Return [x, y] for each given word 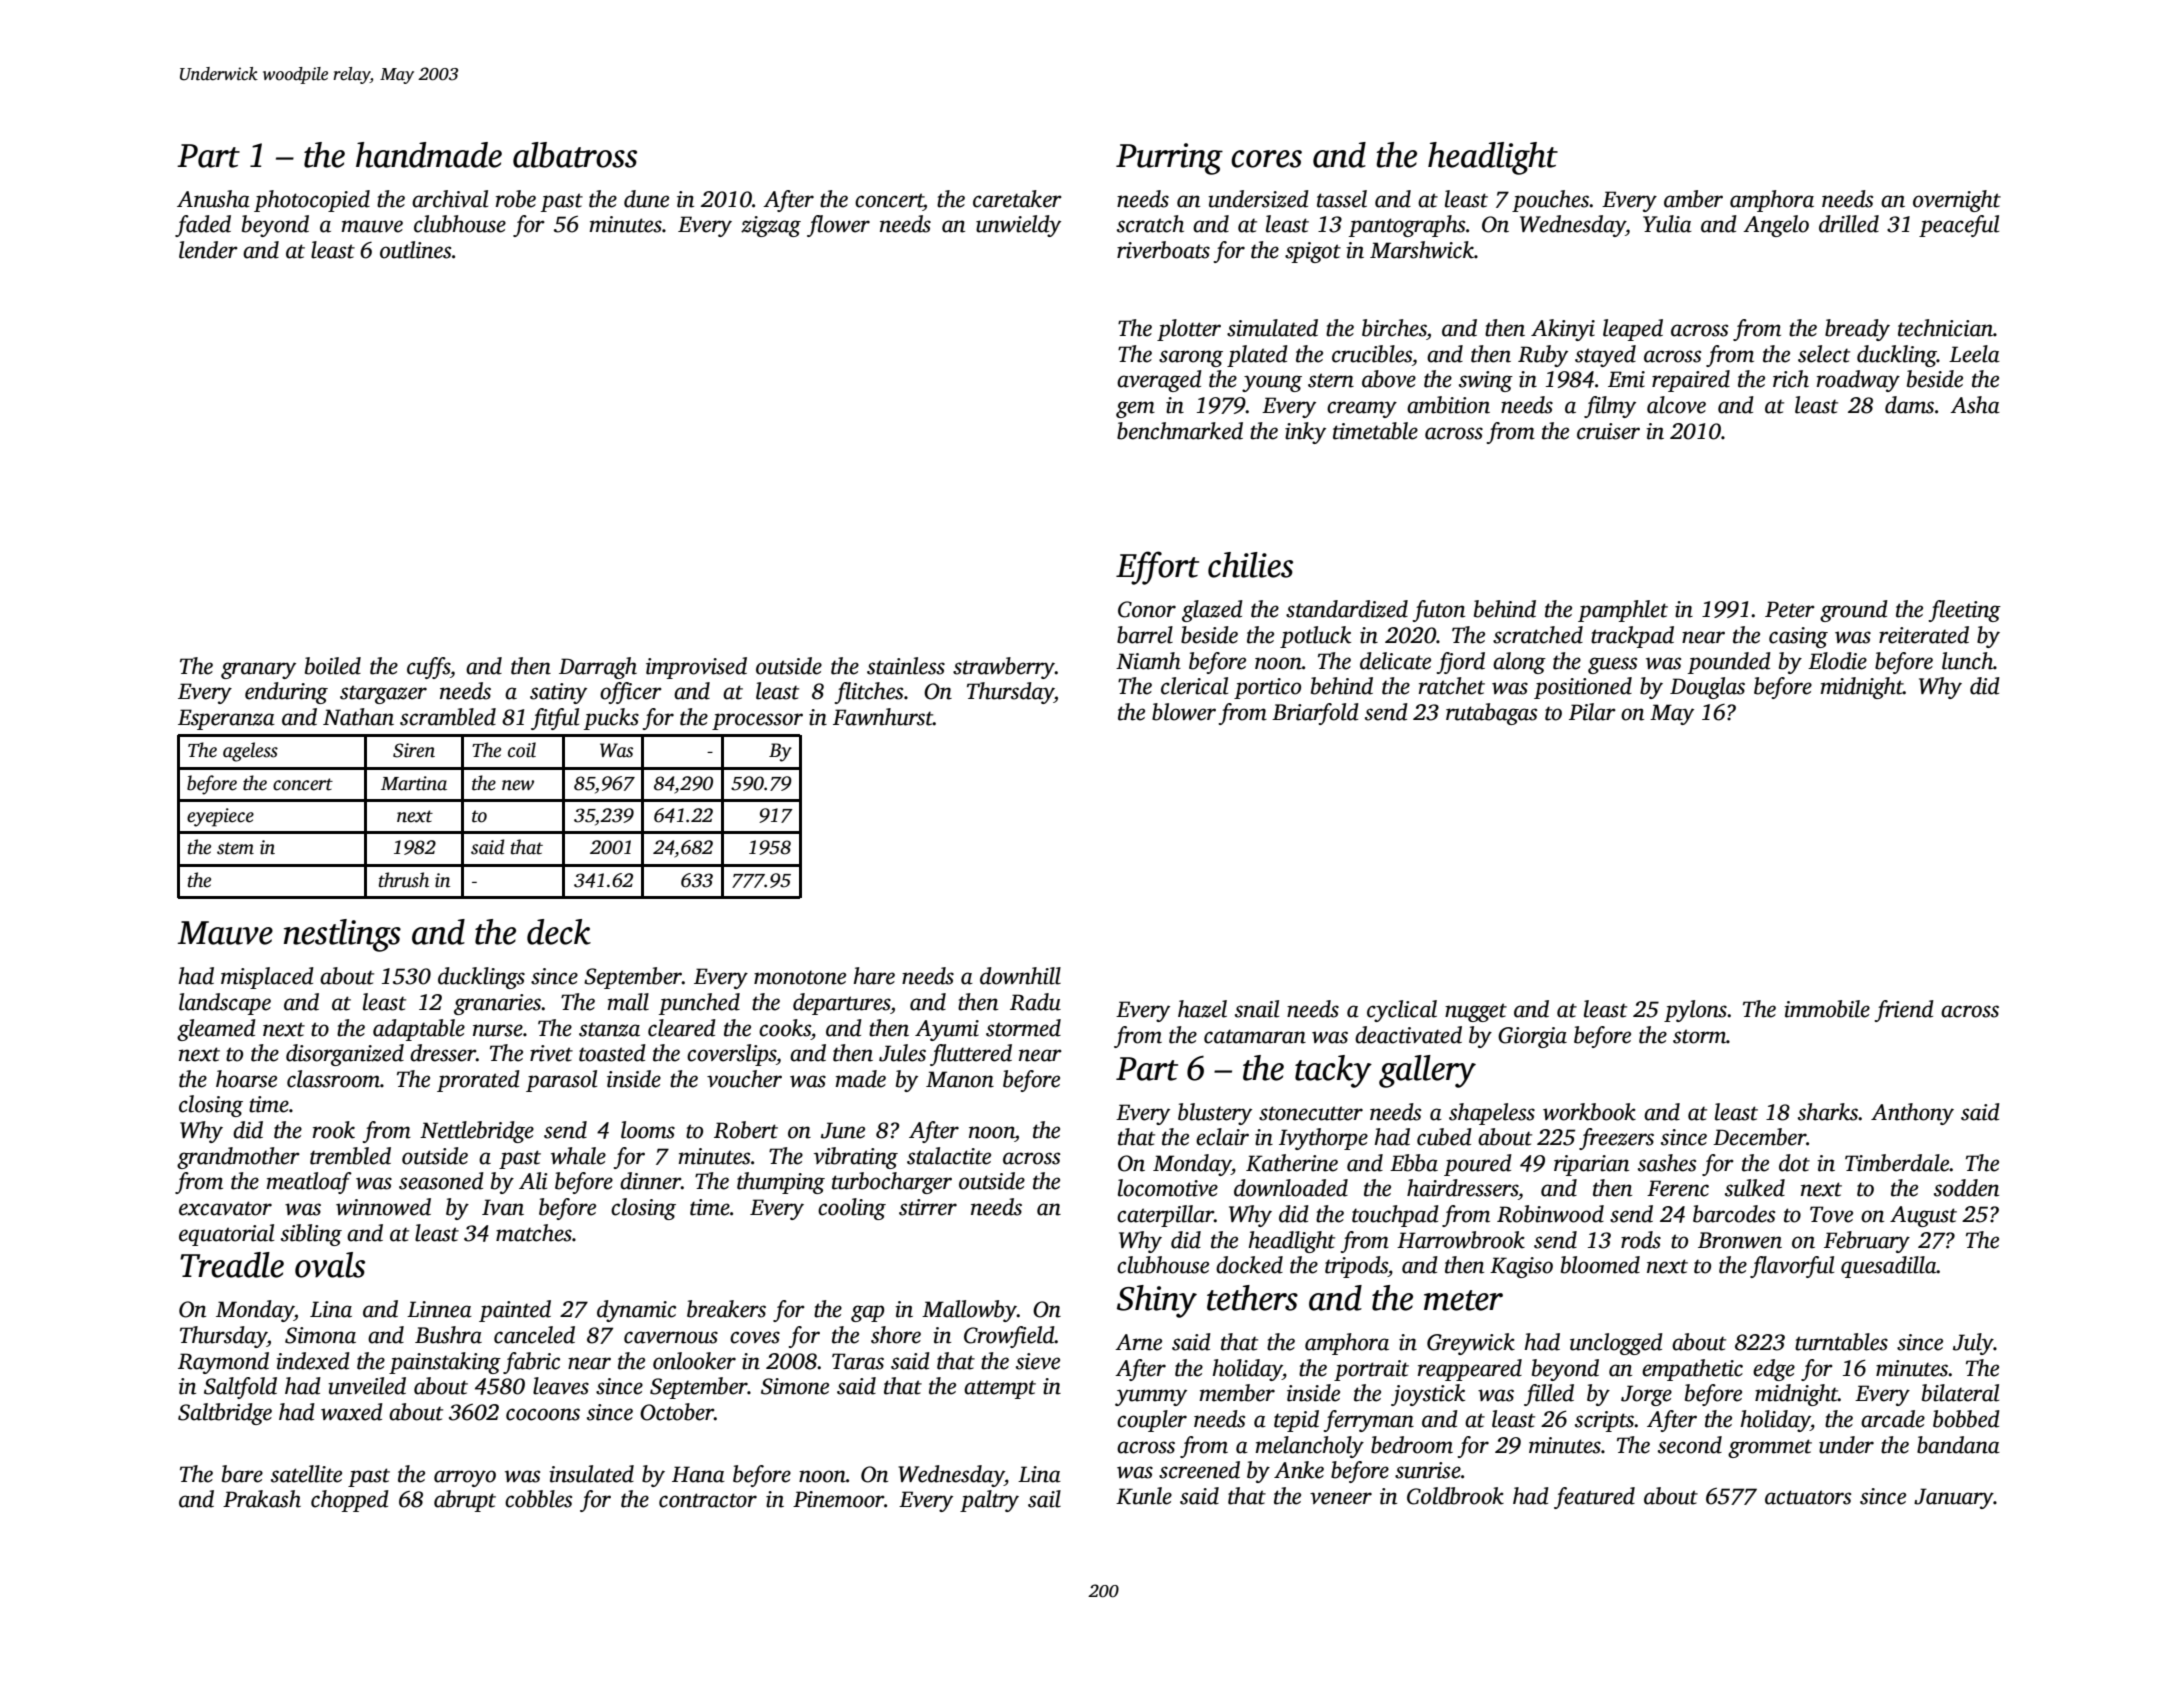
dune [646, 199]
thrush [404, 880]
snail [1257, 1009]
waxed [352, 1412]
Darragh [598, 668]
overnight [1957, 201]
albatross [575, 155]
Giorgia [1532, 1037]
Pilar [1592, 712]
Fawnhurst [883, 717]
